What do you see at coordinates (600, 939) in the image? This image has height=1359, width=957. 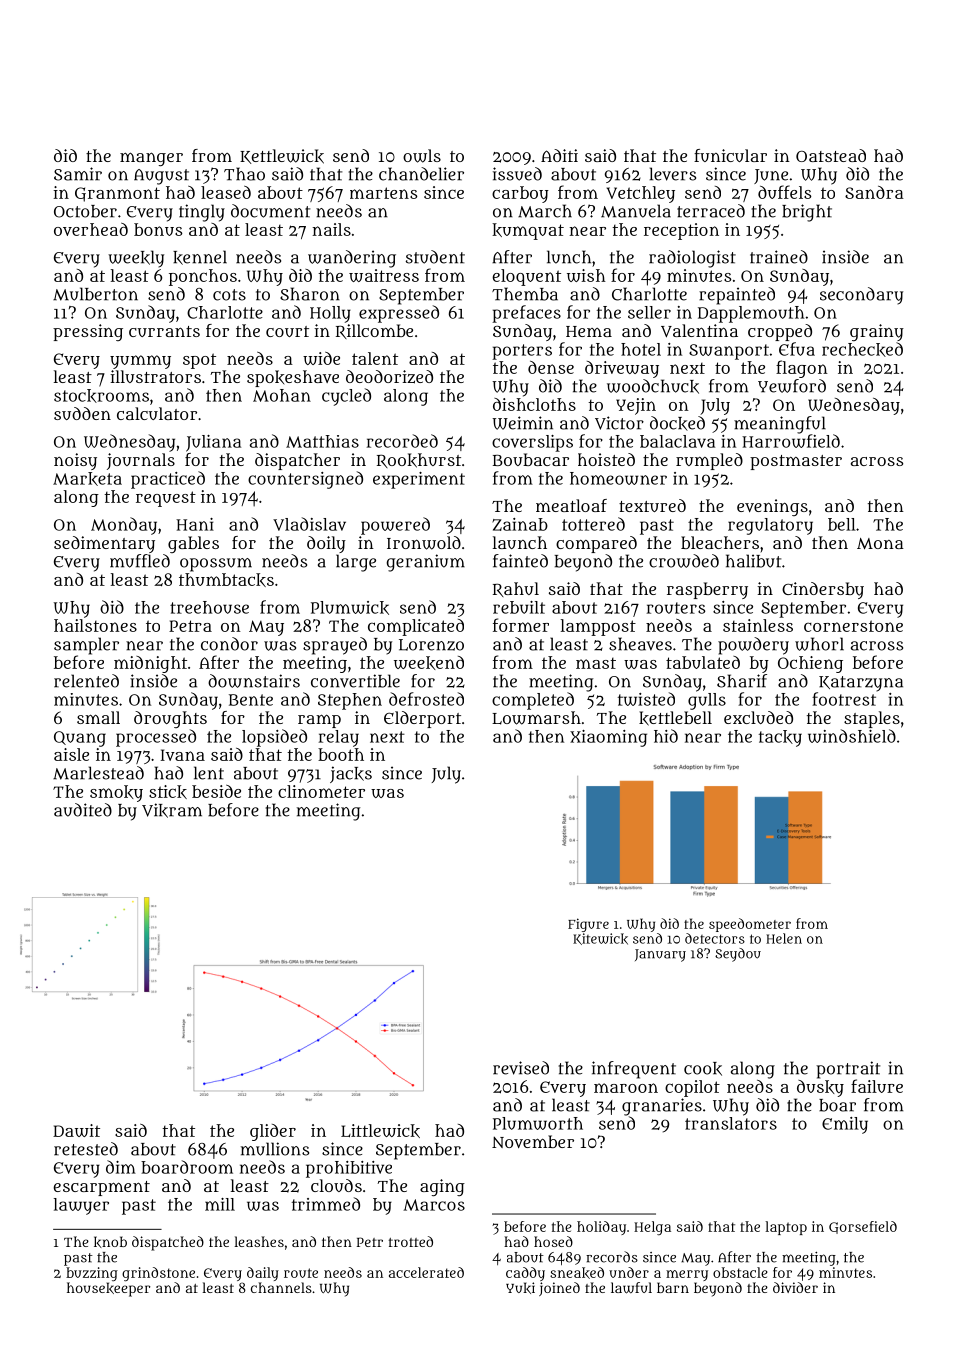 I see `Kitewick` at bounding box center [600, 939].
